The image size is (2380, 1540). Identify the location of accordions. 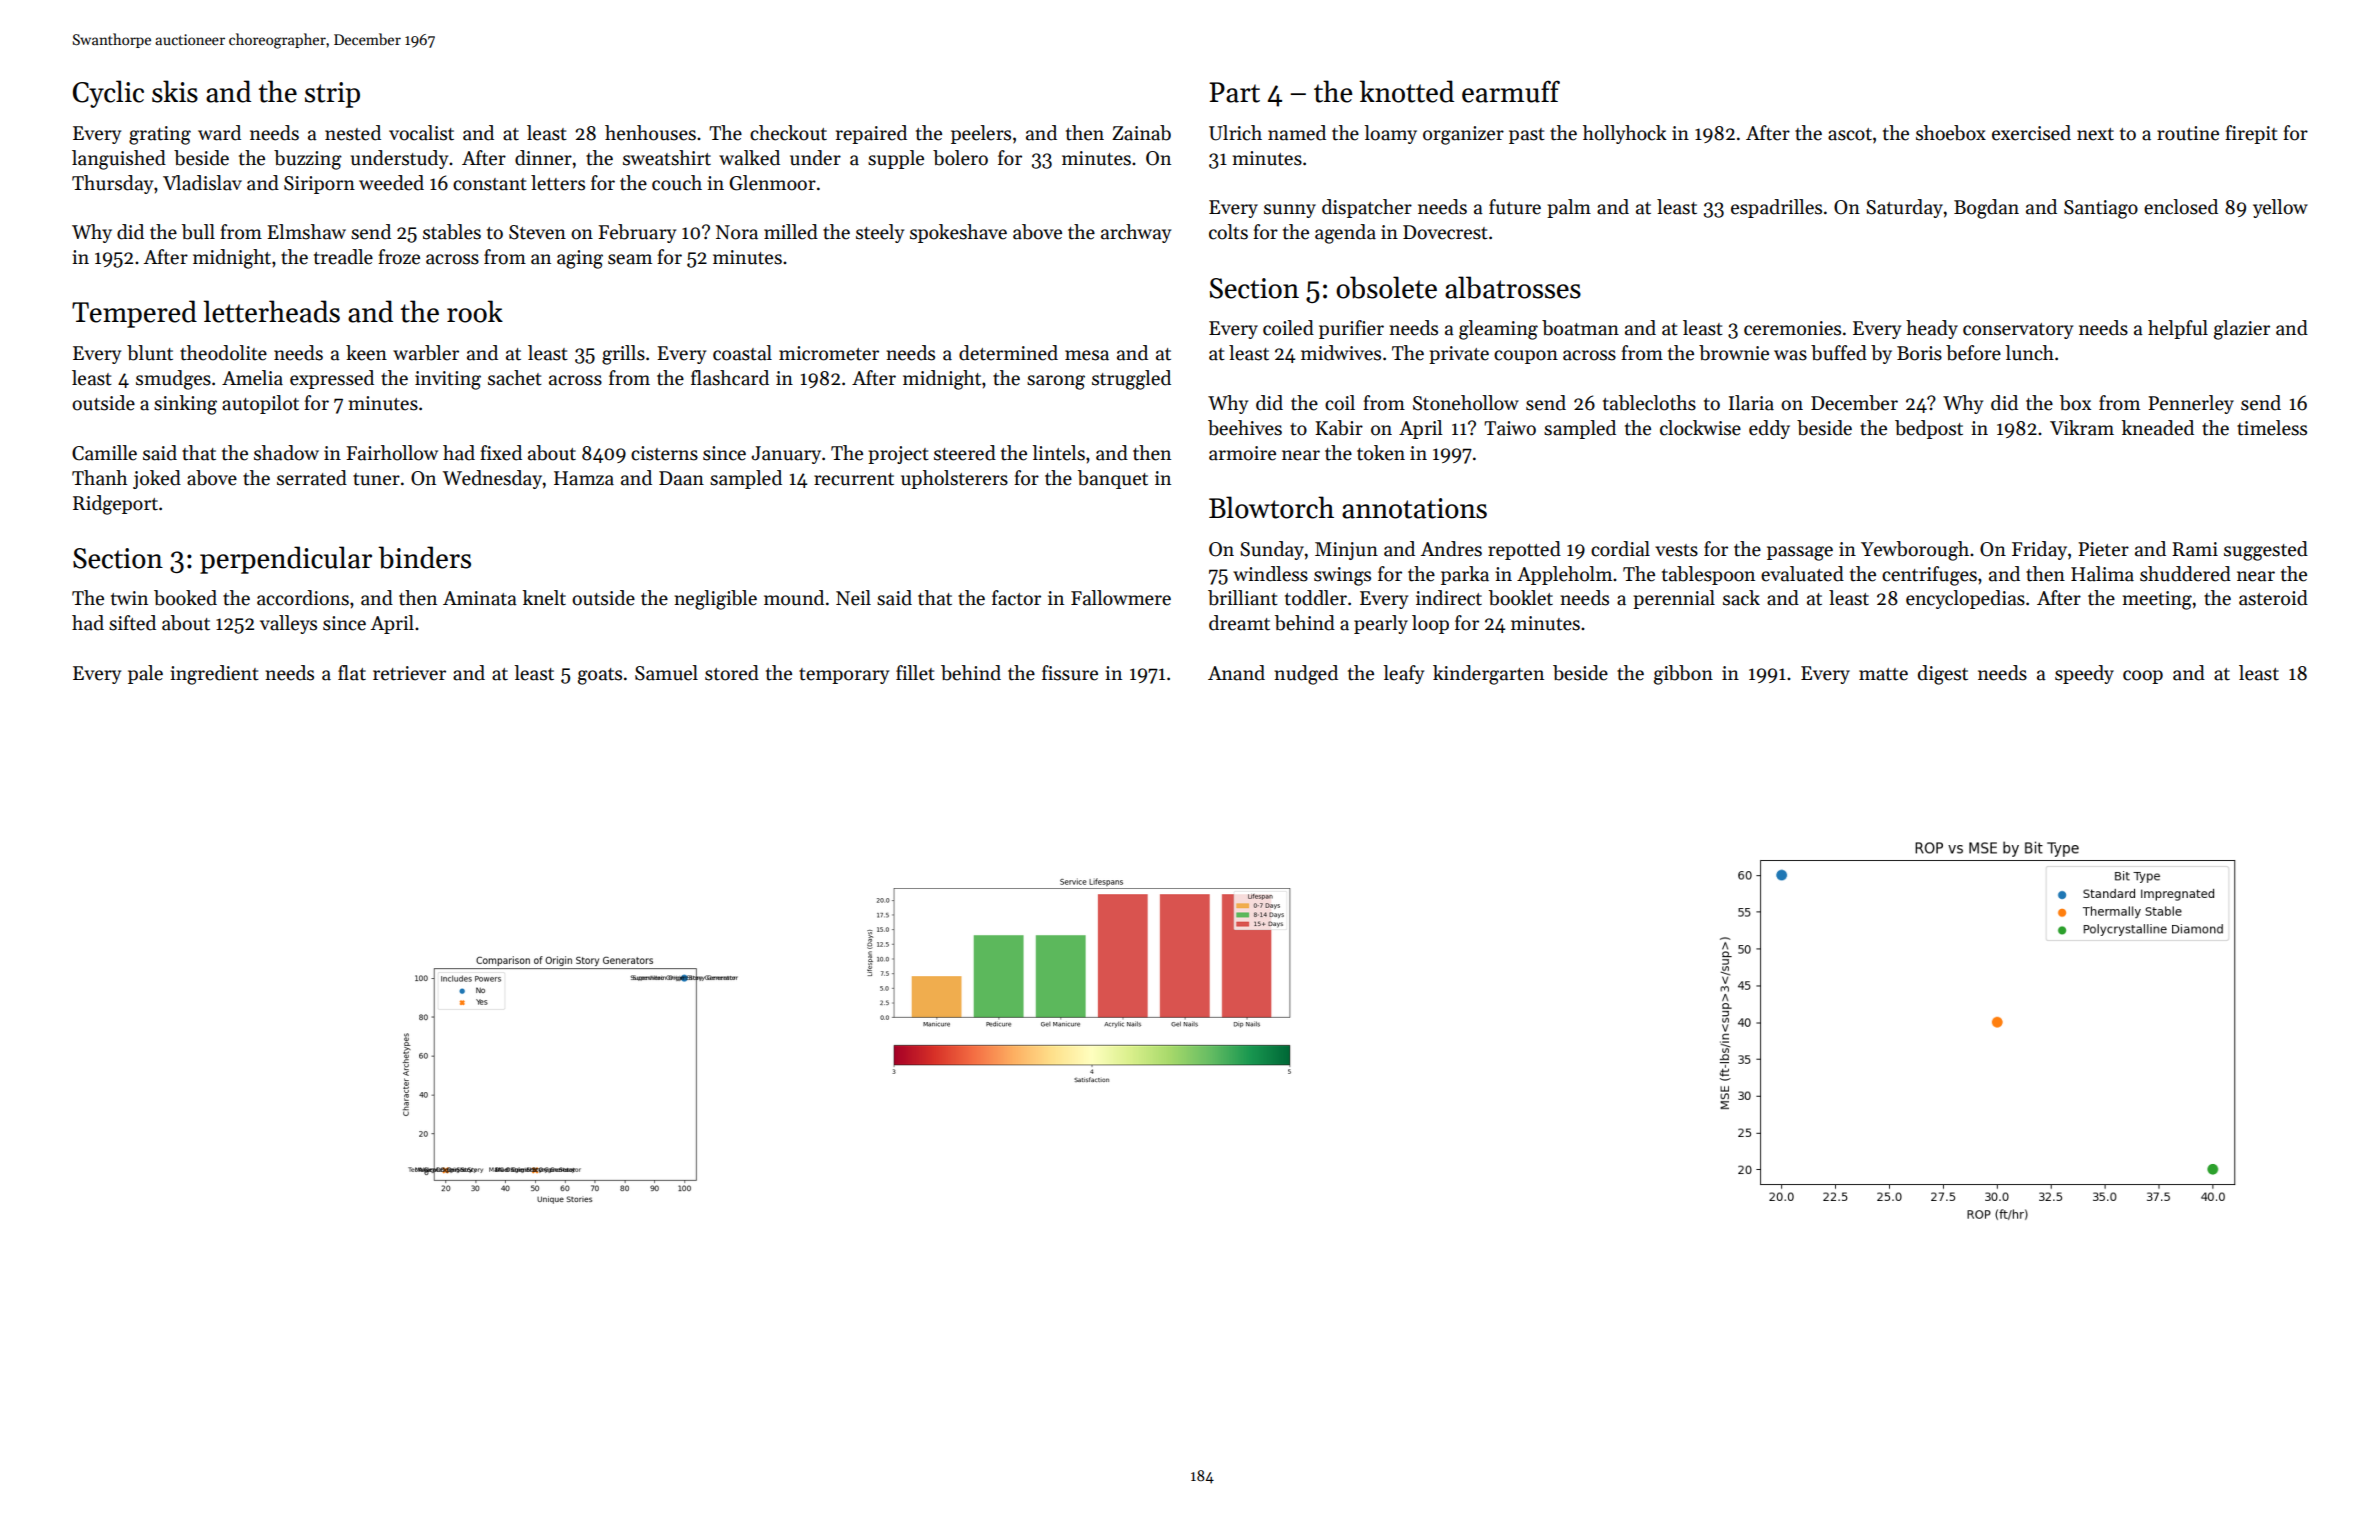
(303, 598).
